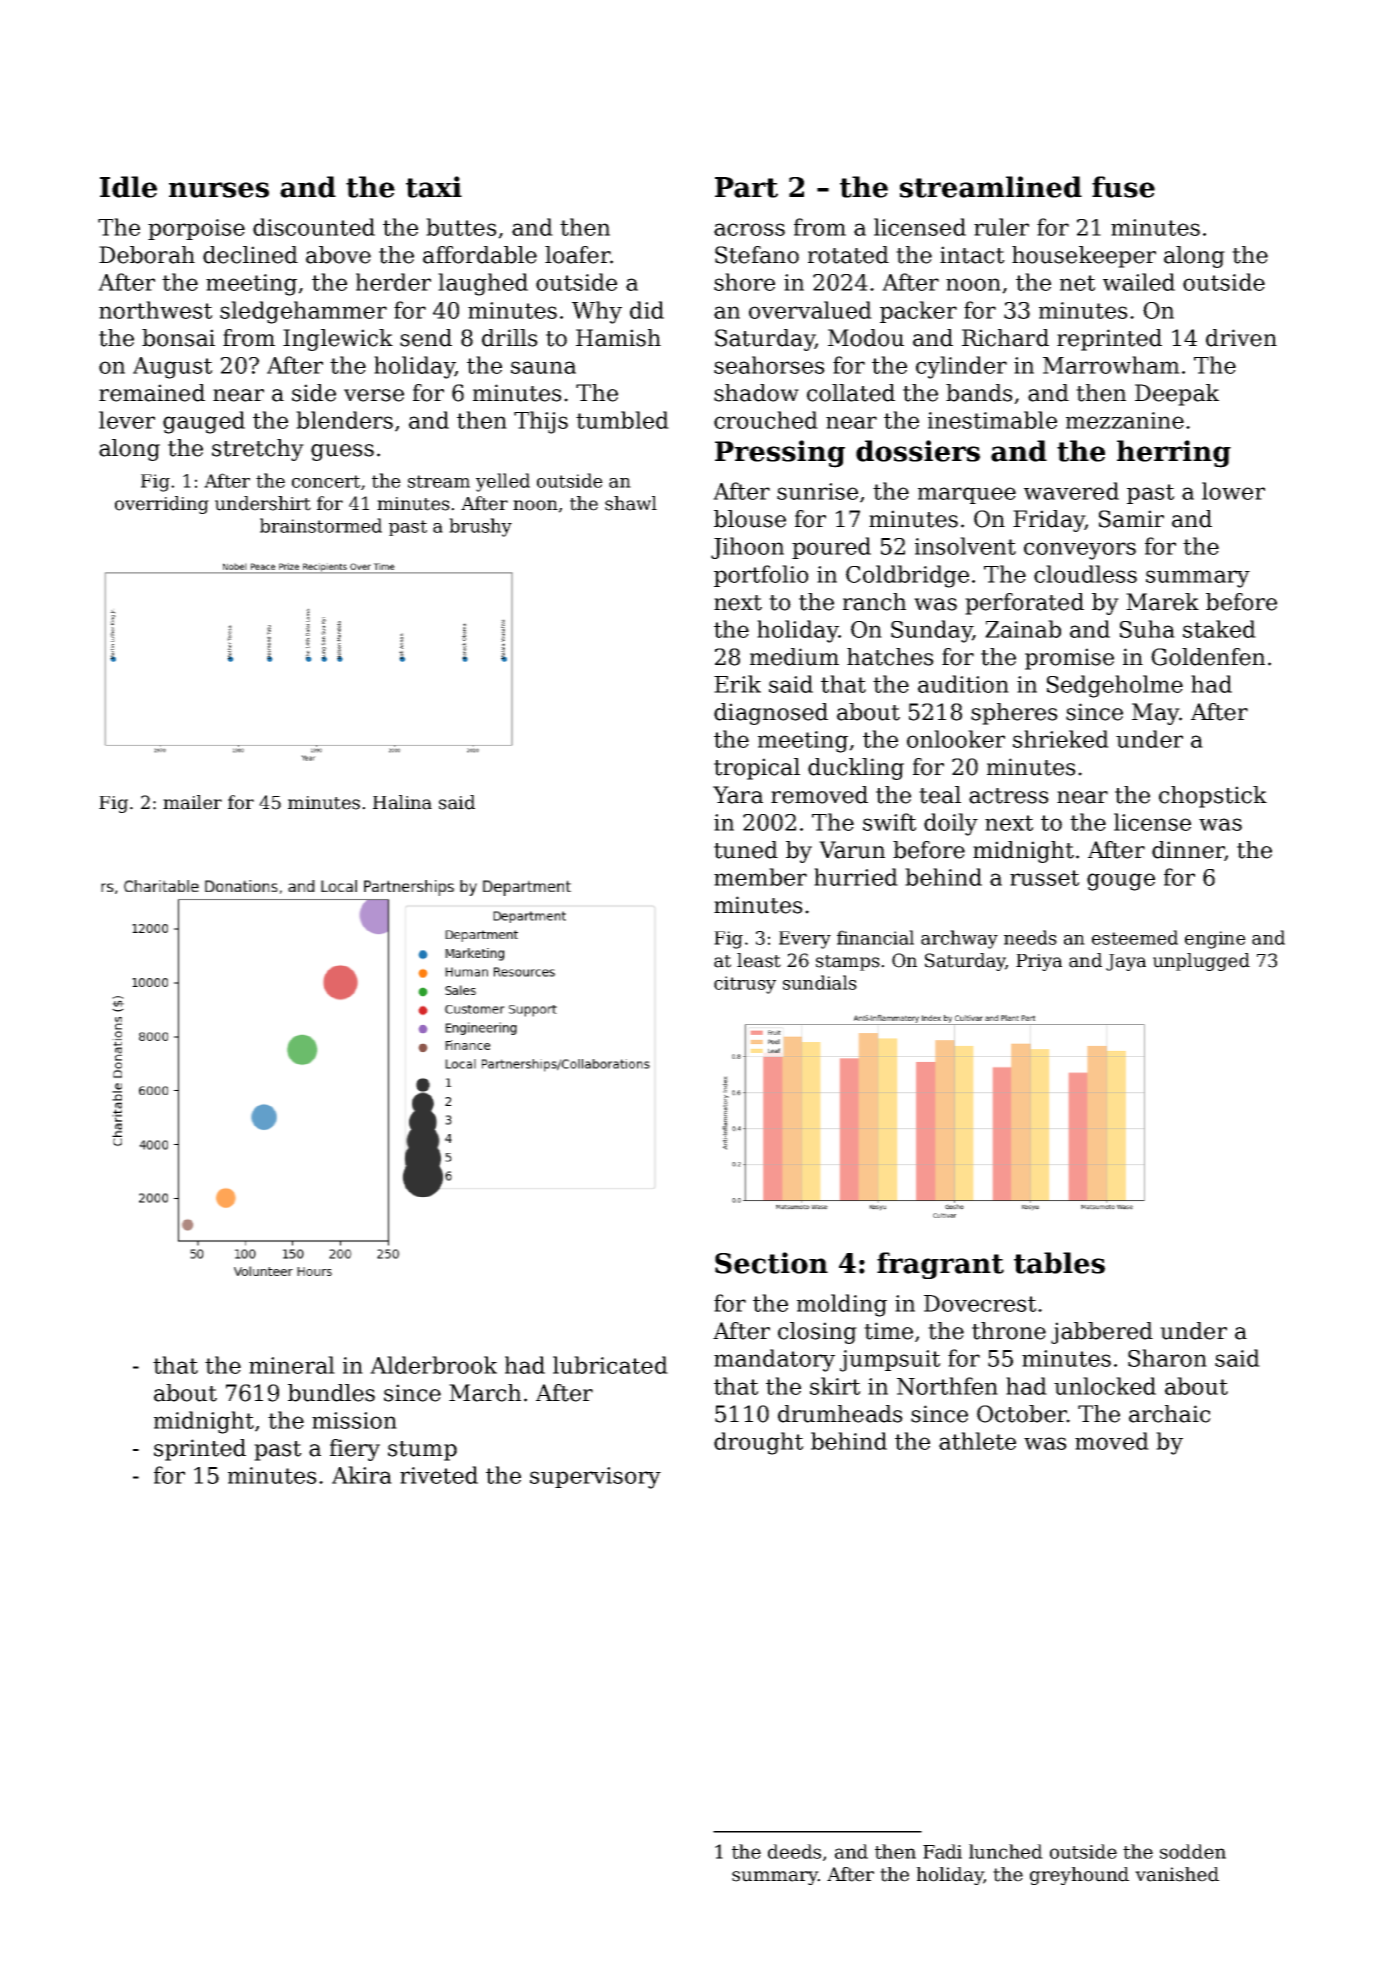  What do you see at coordinates (595, 1478) in the screenshot?
I see `supervisory` at bounding box center [595, 1478].
